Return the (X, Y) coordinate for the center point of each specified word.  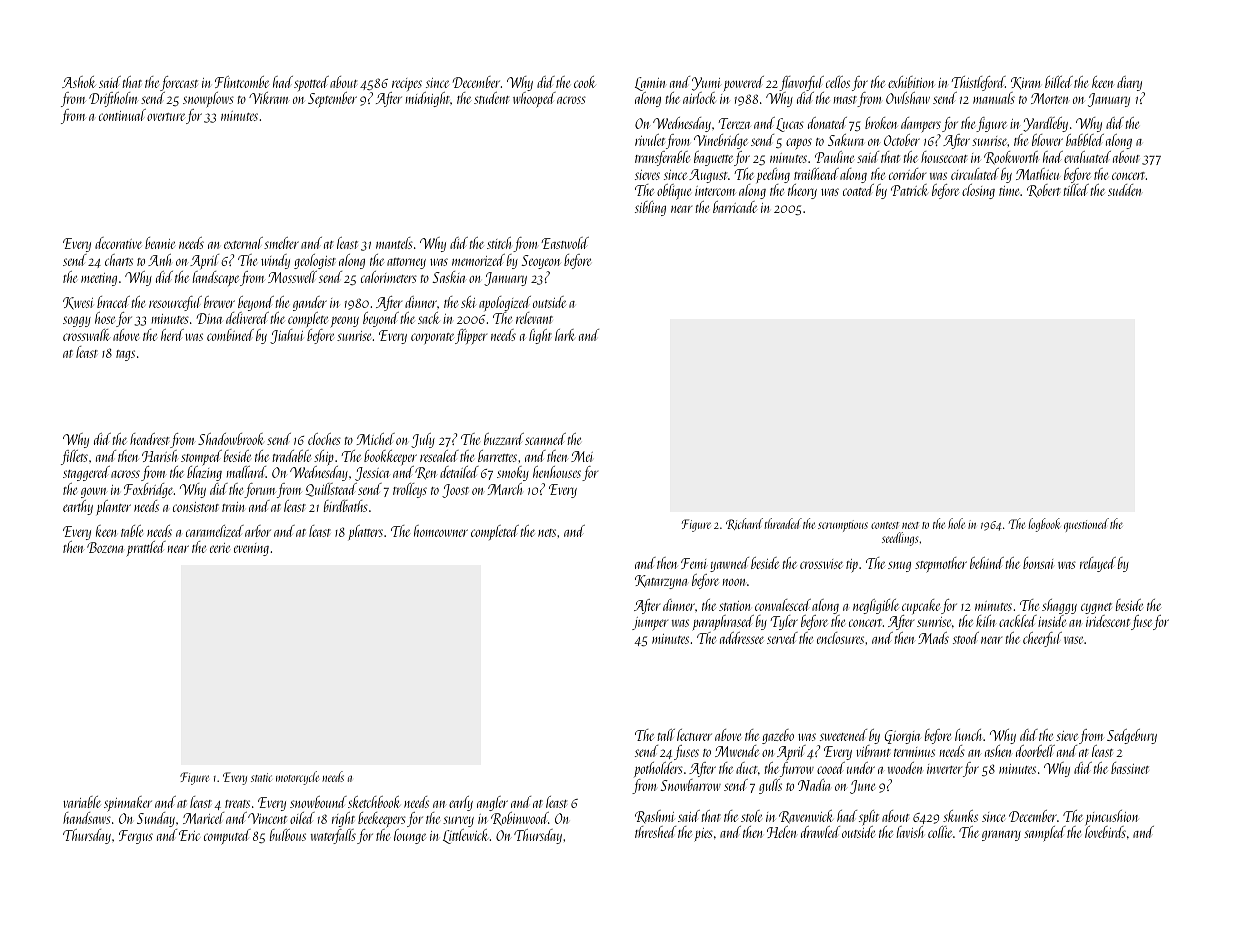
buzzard (504, 439)
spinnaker (128, 804)
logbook (1044, 525)
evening (251, 549)
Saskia (448, 277)
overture (166, 117)
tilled (1076, 190)
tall (666, 735)
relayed (1098, 564)
